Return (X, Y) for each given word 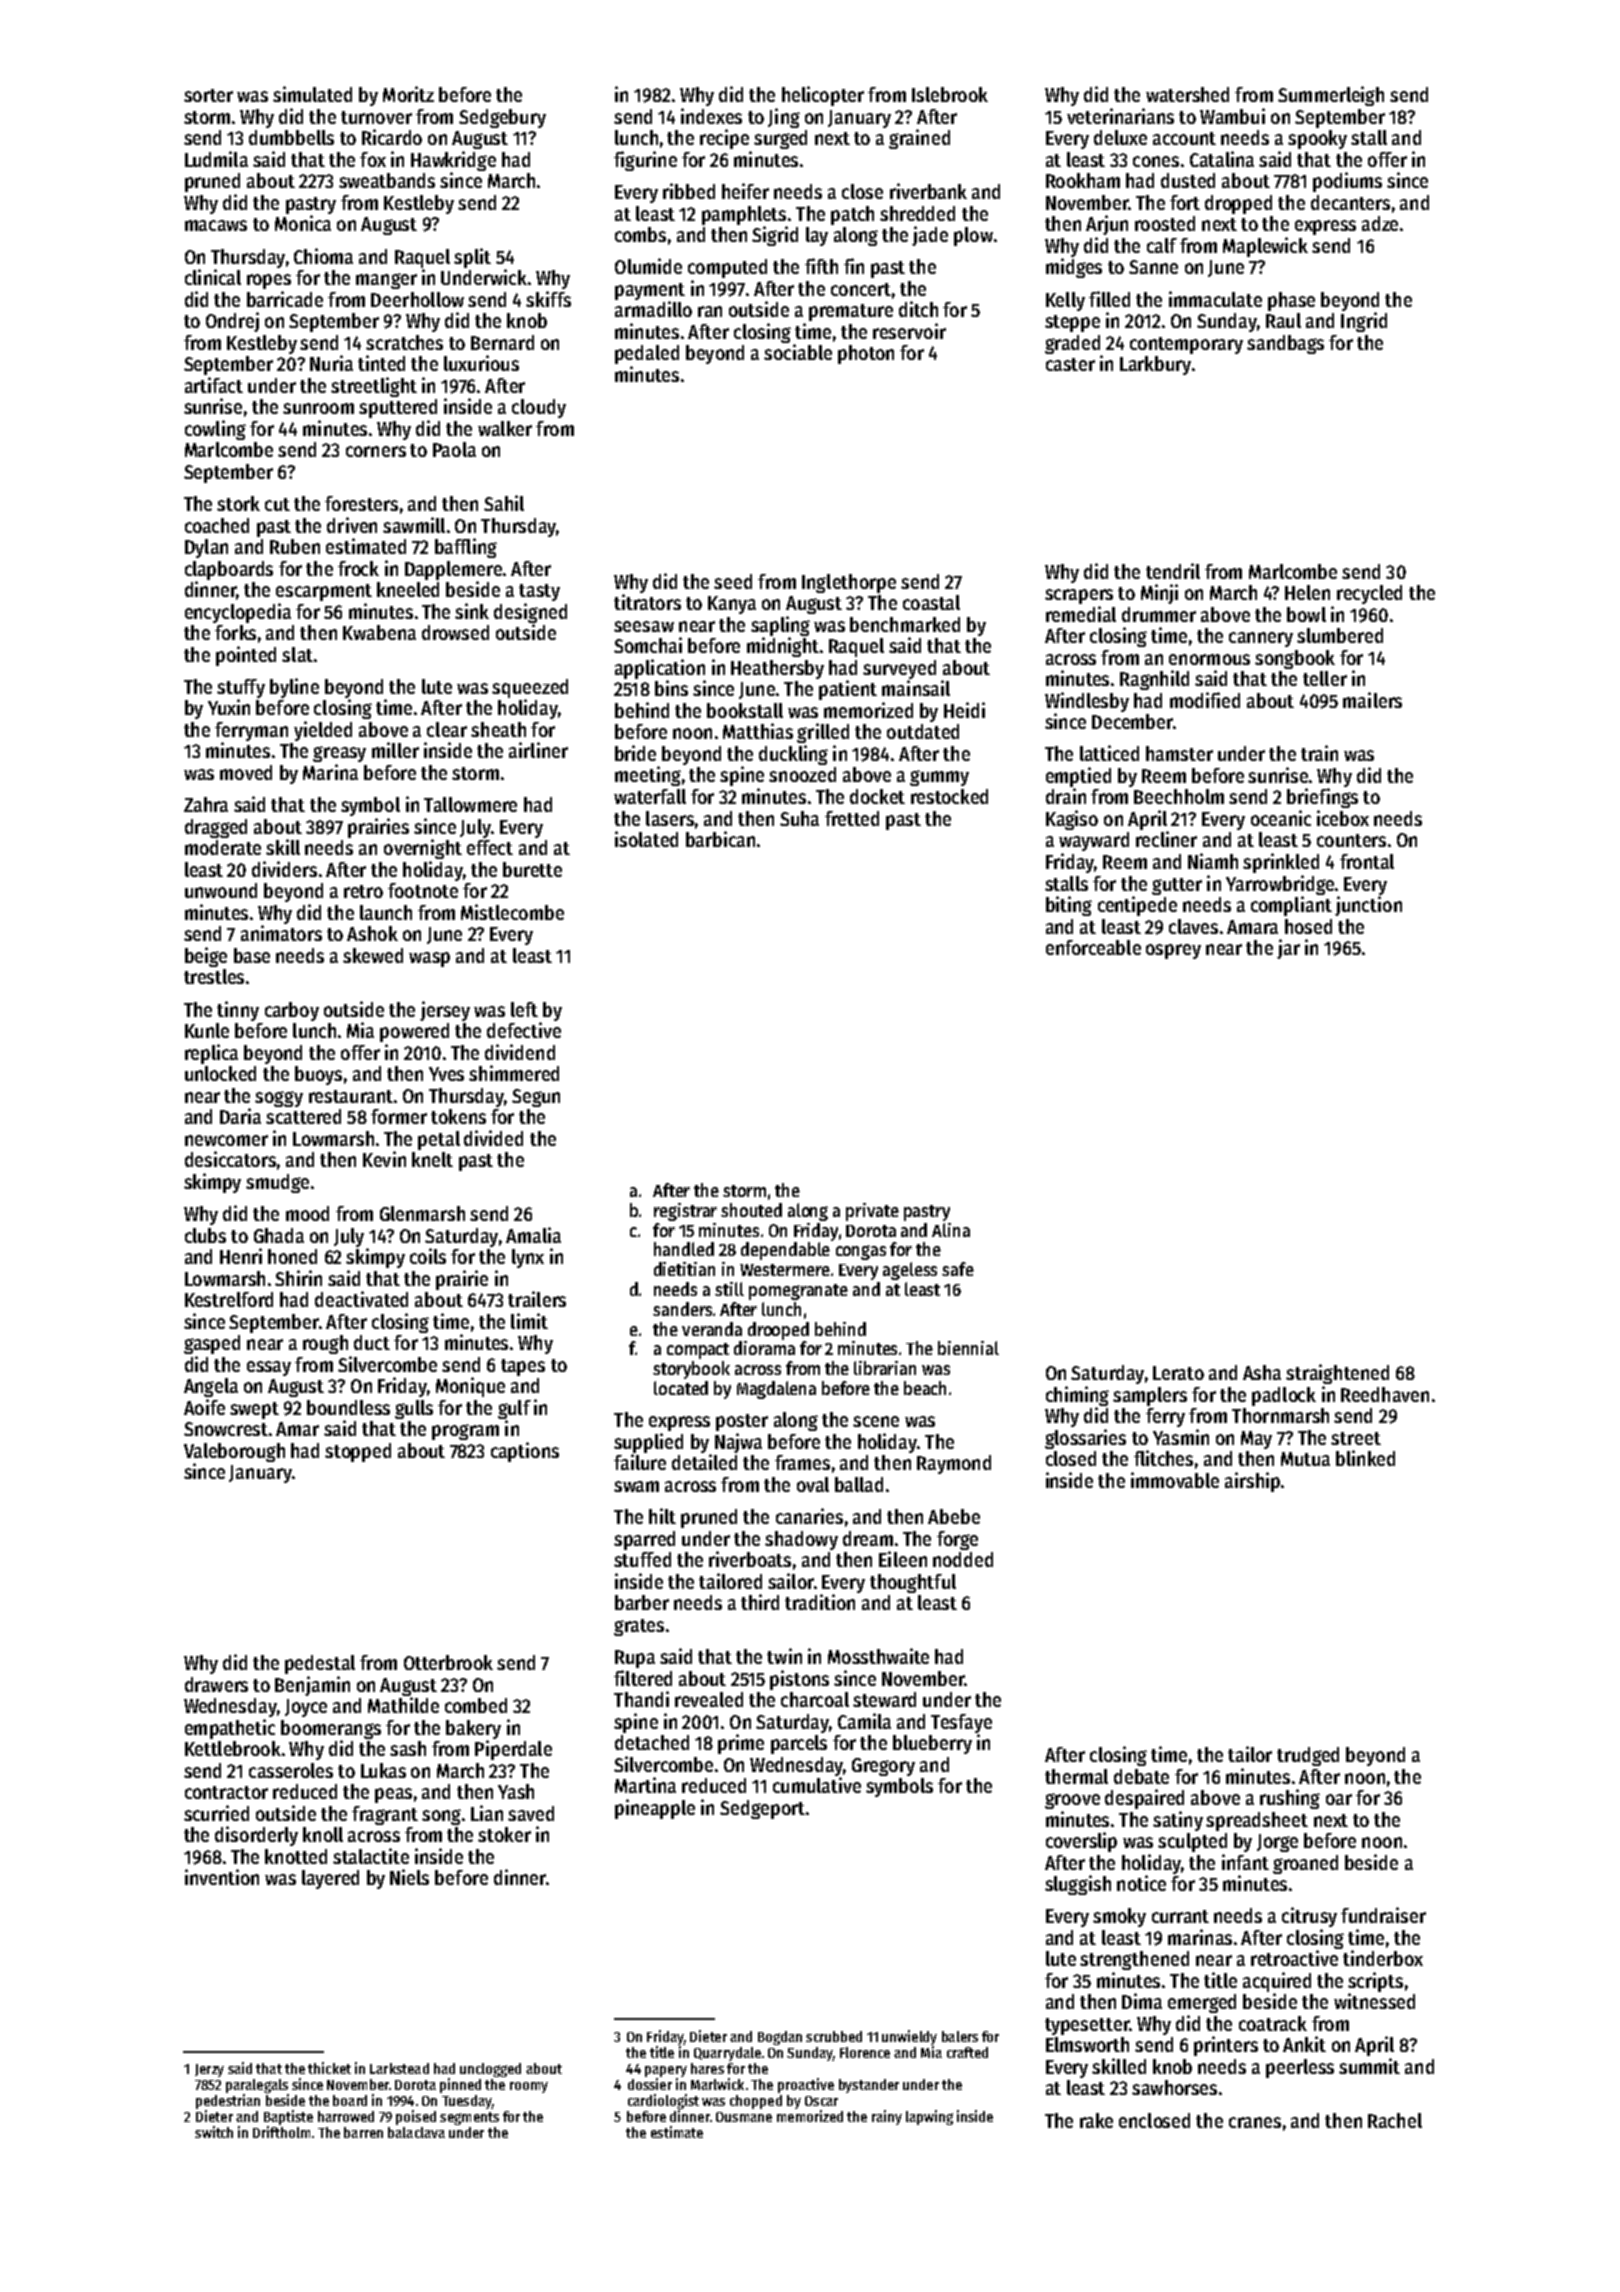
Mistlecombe (512, 912)
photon (866, 354)
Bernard (502, 342)
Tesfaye (961, 1723)
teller (1325, 678)
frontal (1367, 861)
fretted (852, 818)
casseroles (291, 1770)
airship (1252, 1482)
